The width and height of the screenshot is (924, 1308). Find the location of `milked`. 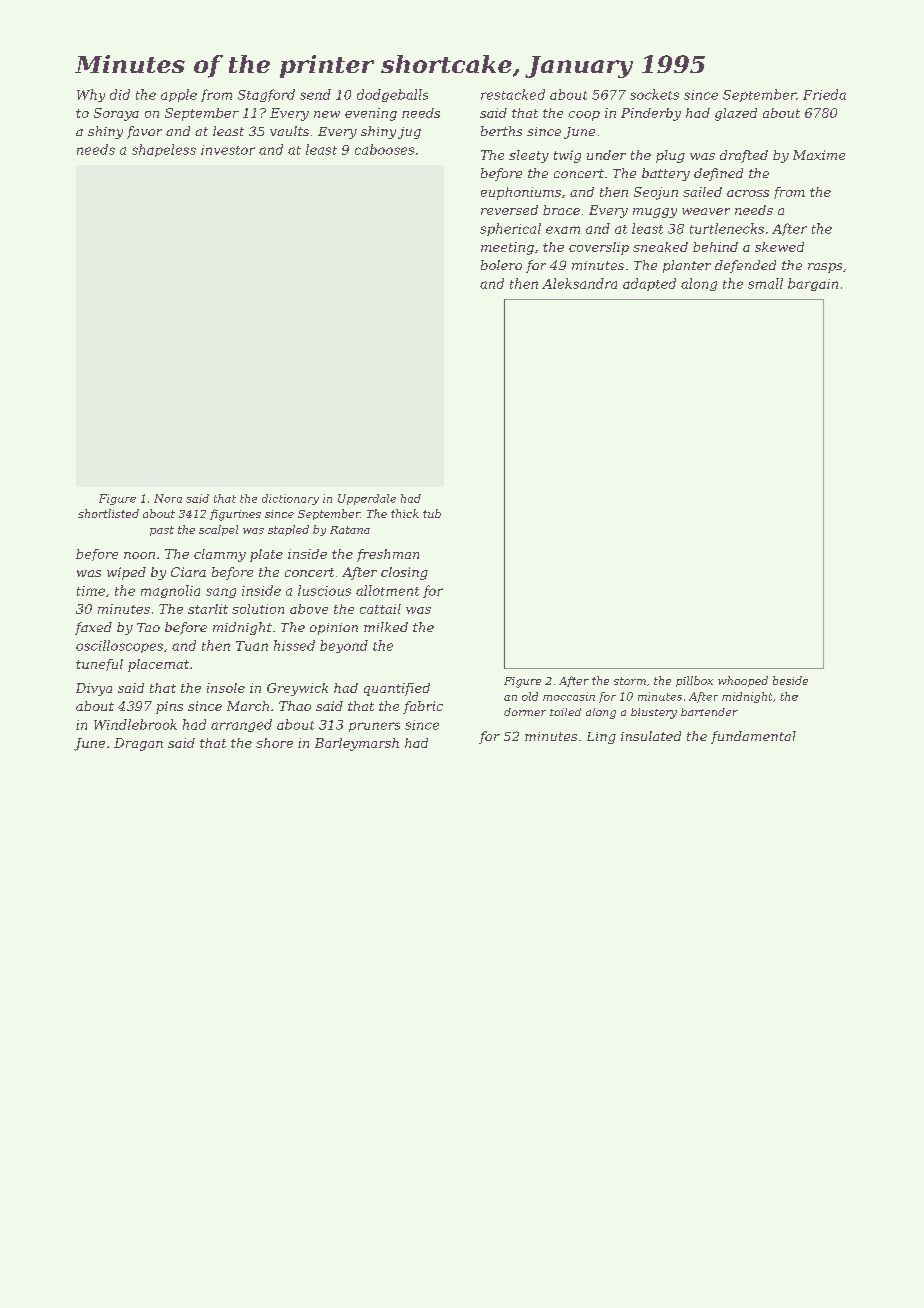

milked is located at coordinates (386, 627).
